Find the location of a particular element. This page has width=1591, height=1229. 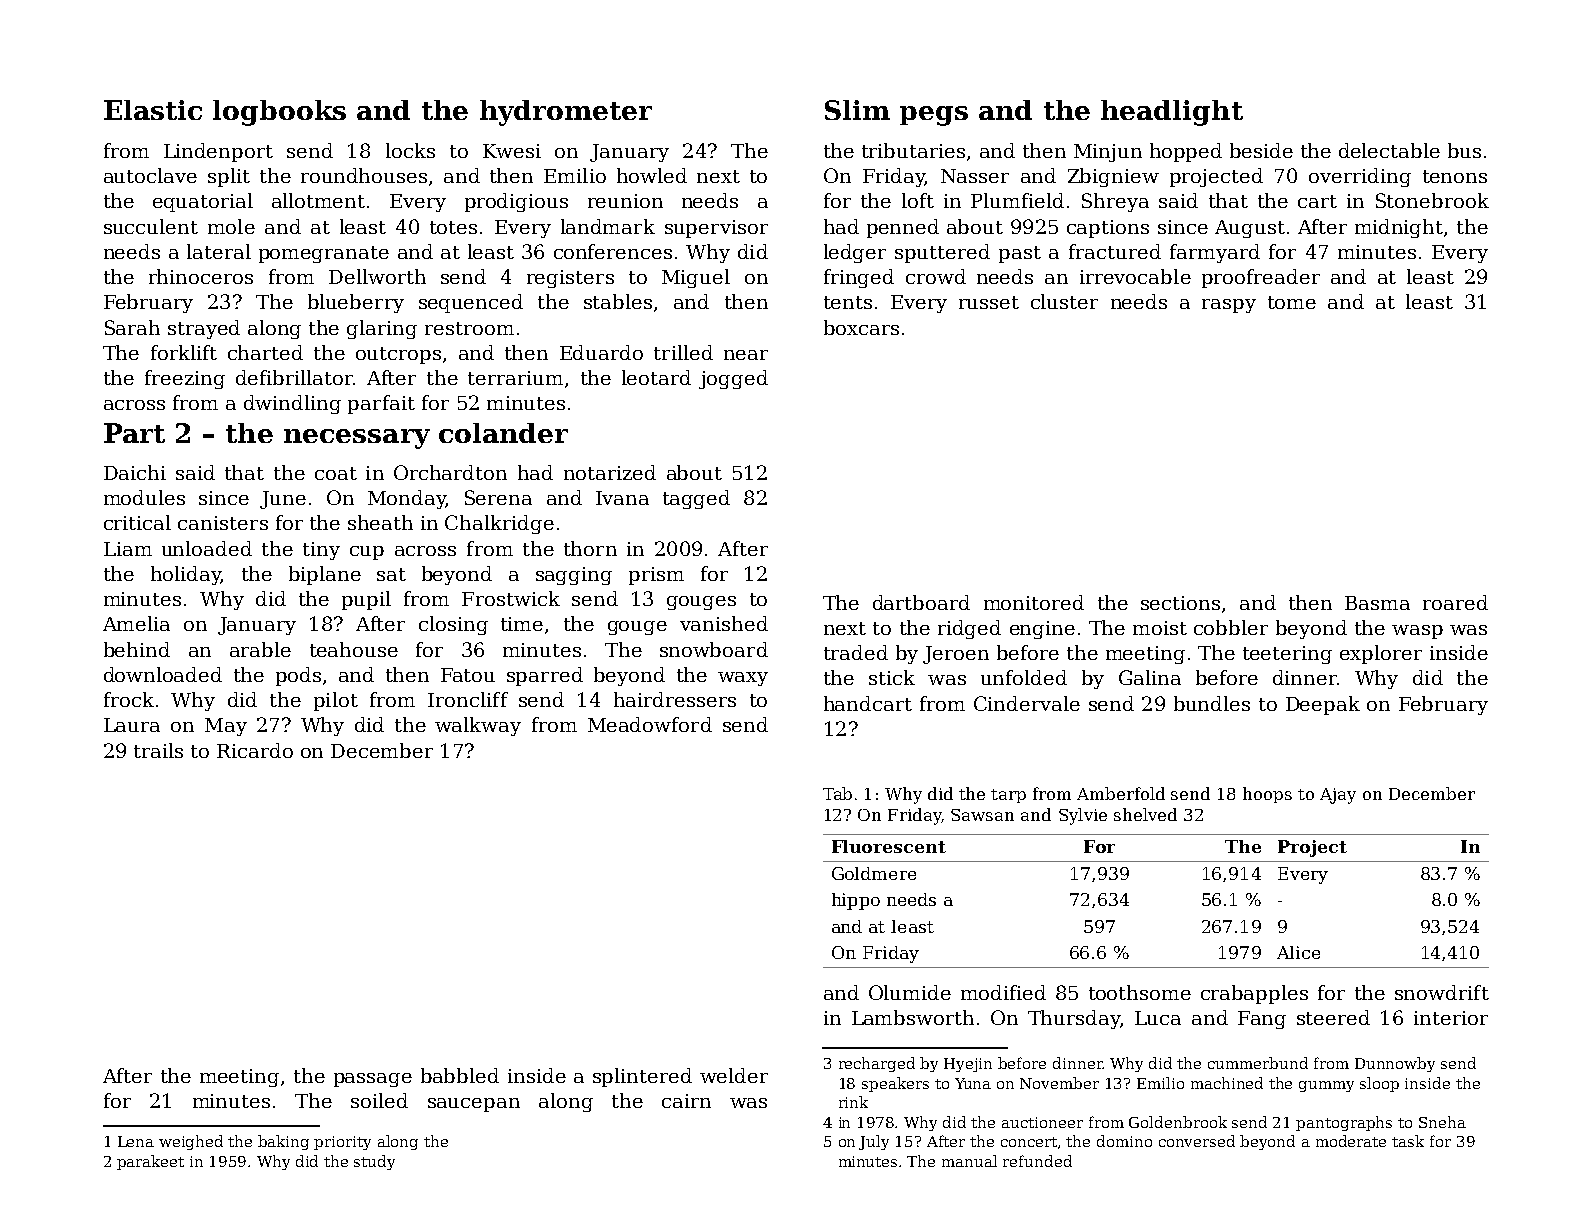

autoclave is located at coordinates (150, 175).
